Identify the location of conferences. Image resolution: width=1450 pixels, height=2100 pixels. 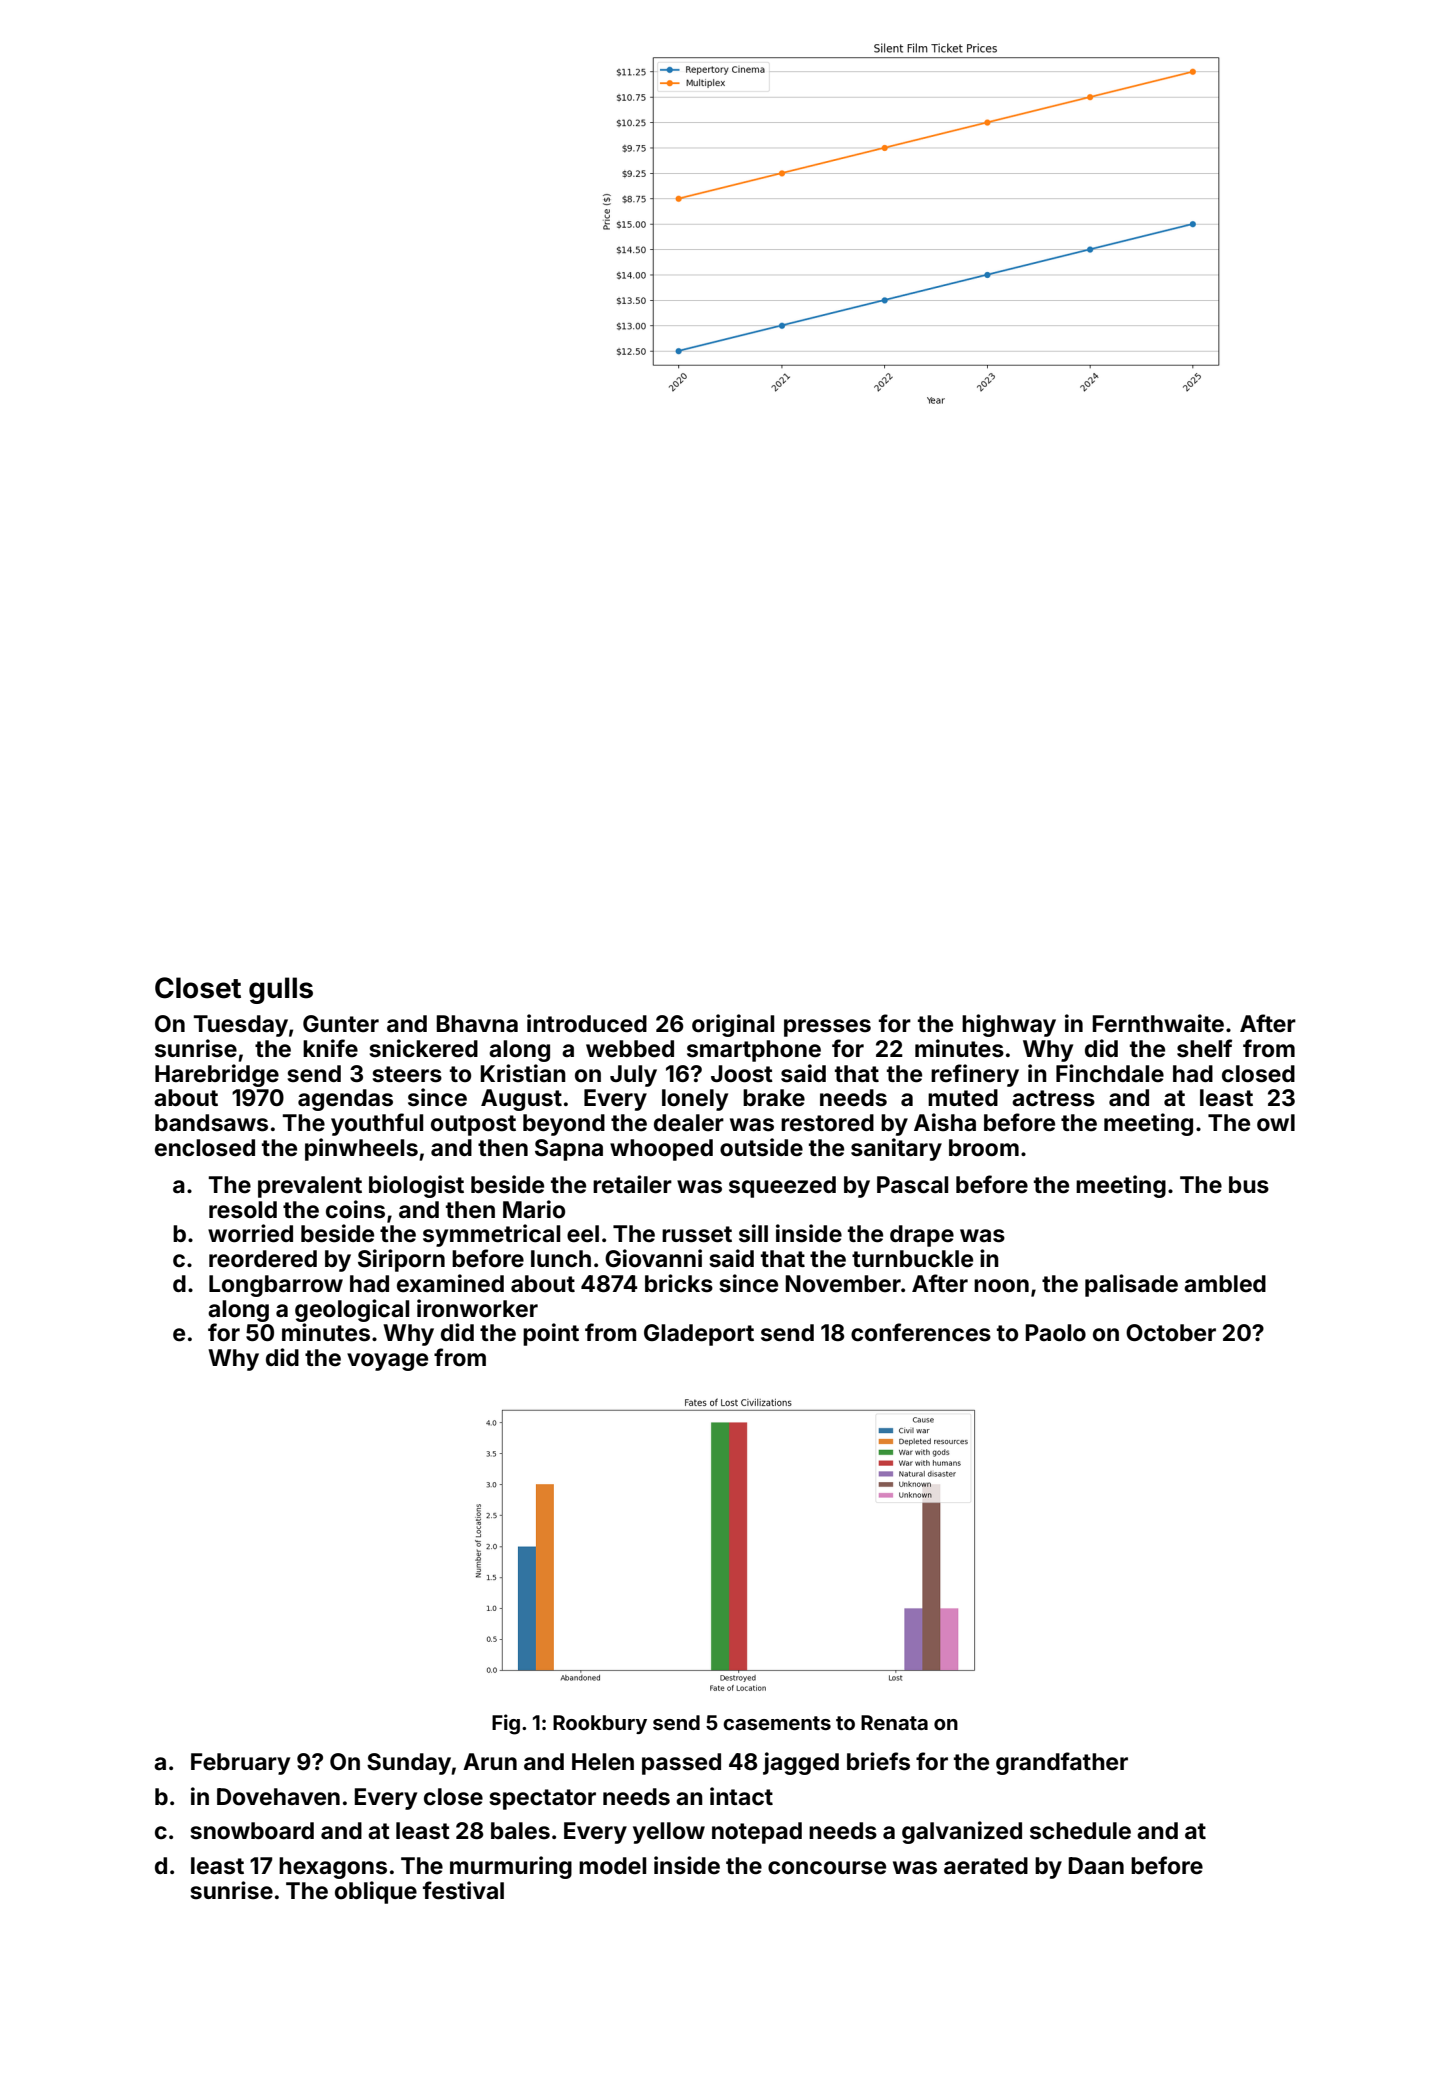
(921, 1332).
